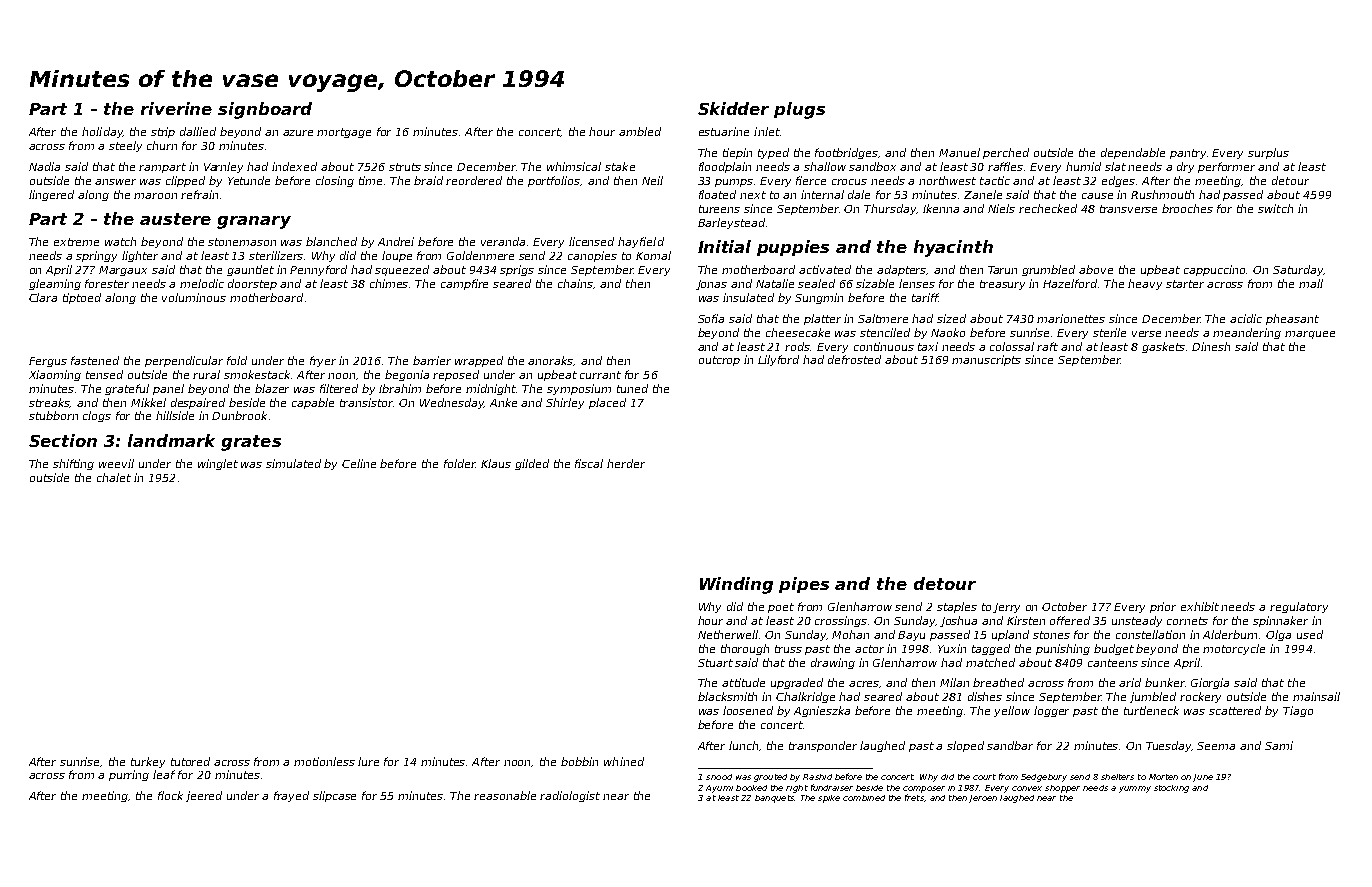 This screenshot has height=887, width=1372. I want to click on surplus, so click(1268, 153).
